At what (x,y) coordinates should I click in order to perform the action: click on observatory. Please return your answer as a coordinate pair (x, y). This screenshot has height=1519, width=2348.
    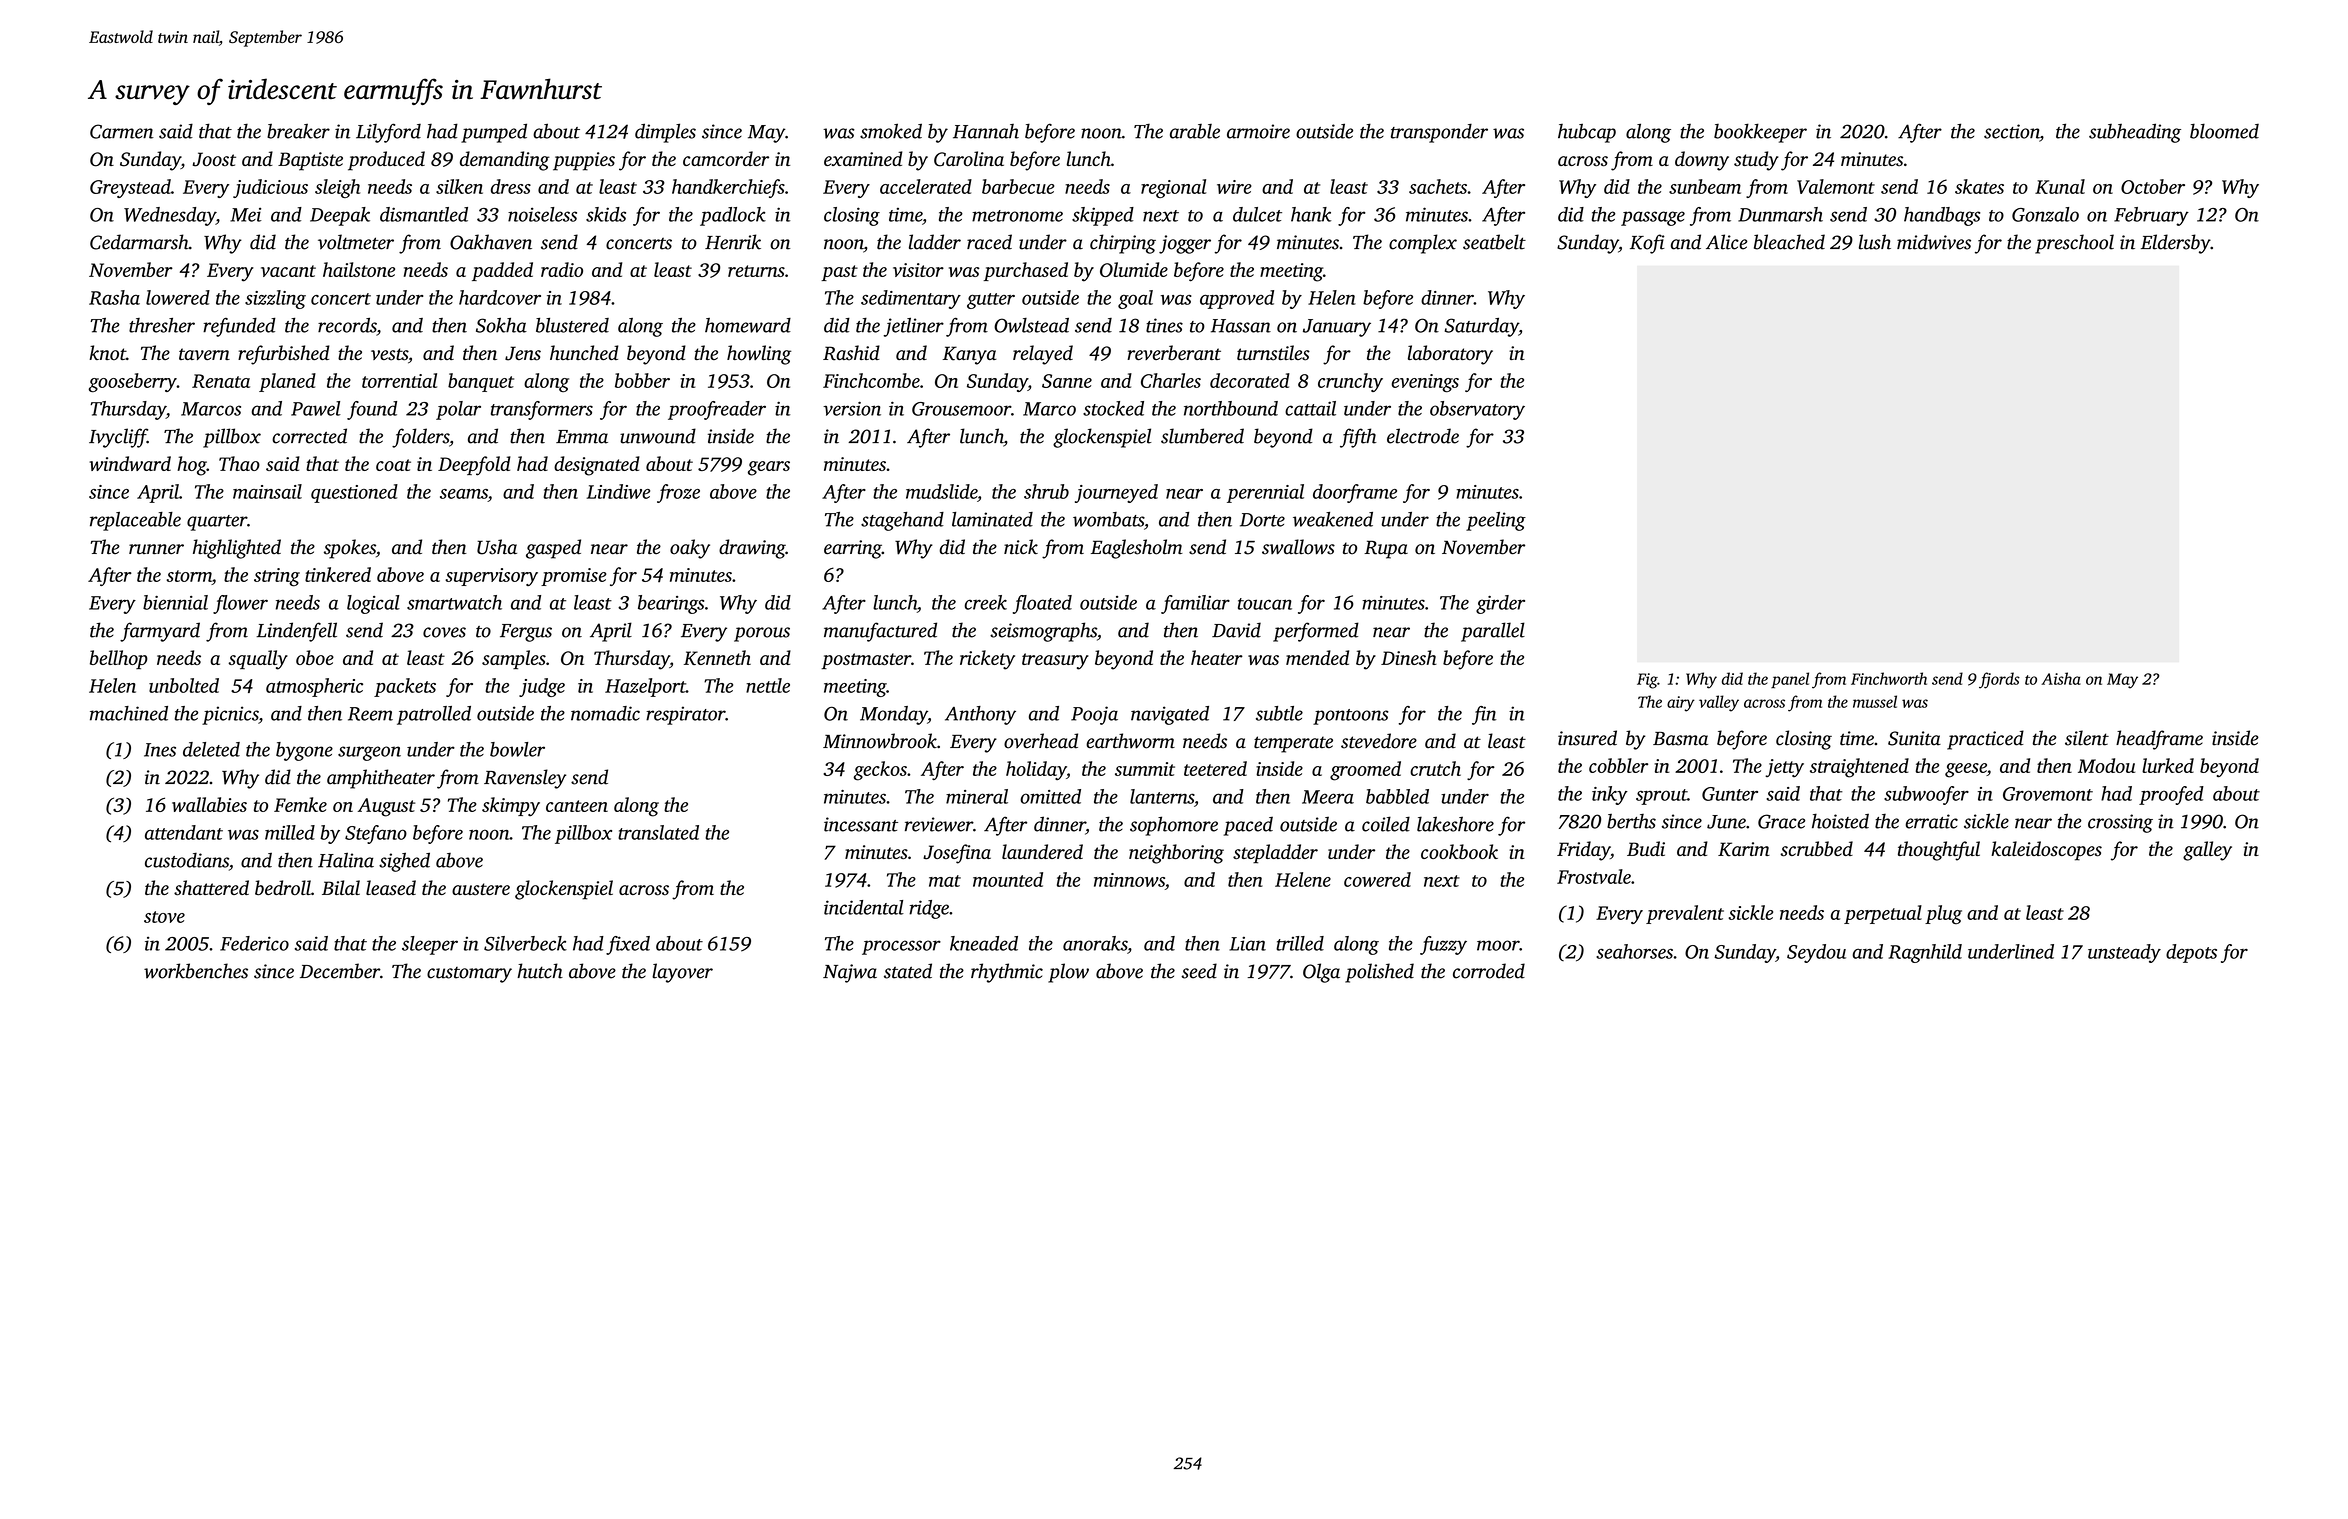
    Looking at the image, I should click on (1477, 410).
